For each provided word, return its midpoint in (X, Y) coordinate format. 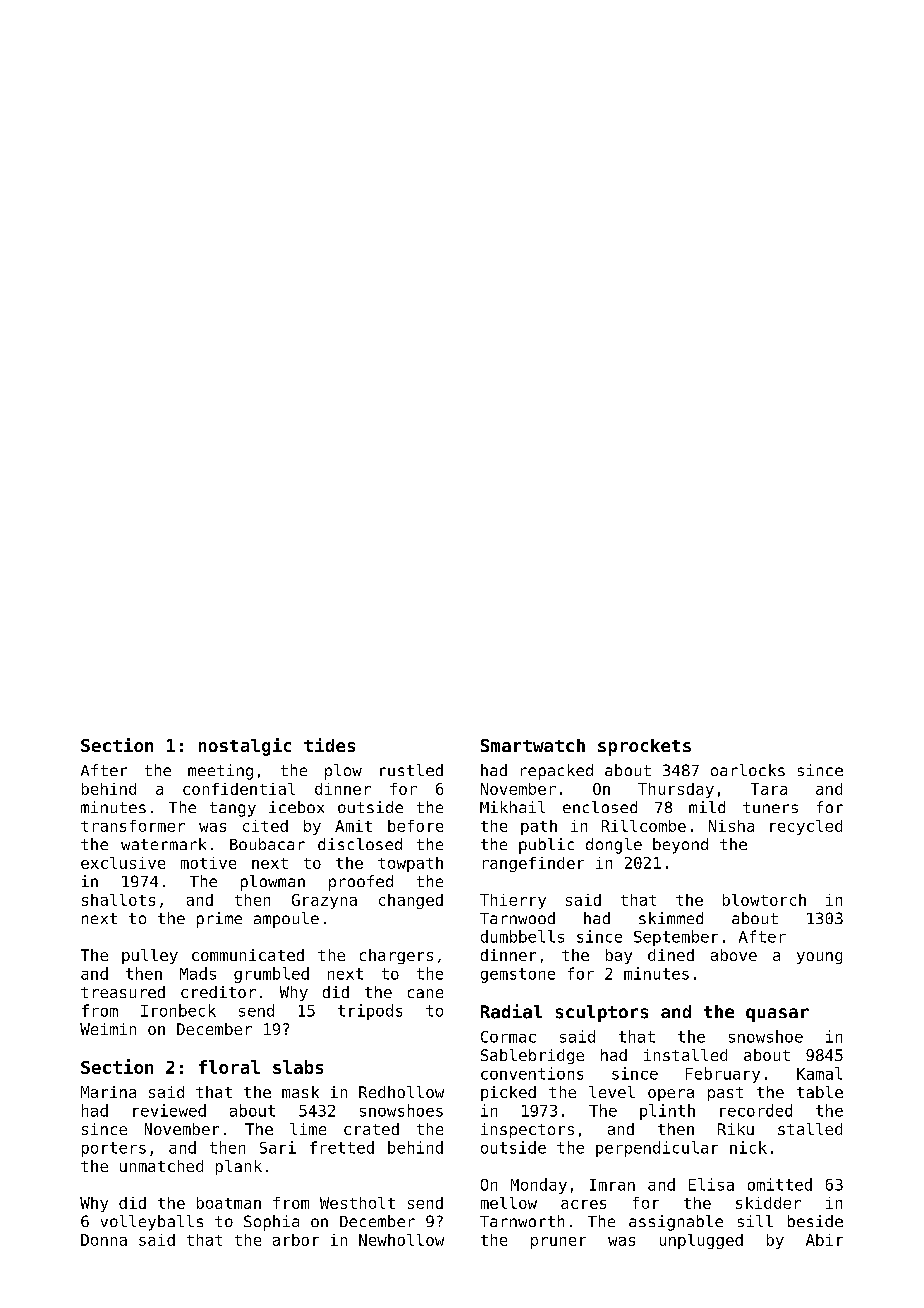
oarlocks (748, 770)
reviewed (169, 1110)
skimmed (671, 918)
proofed (361, 883)
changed (411, 901)
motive (208, 863)
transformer (133, 826)
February (723, 1075)
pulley (150, 956)
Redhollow (401, 1092)
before (415, 826)
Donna (104, 1240)
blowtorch (764, 900)
